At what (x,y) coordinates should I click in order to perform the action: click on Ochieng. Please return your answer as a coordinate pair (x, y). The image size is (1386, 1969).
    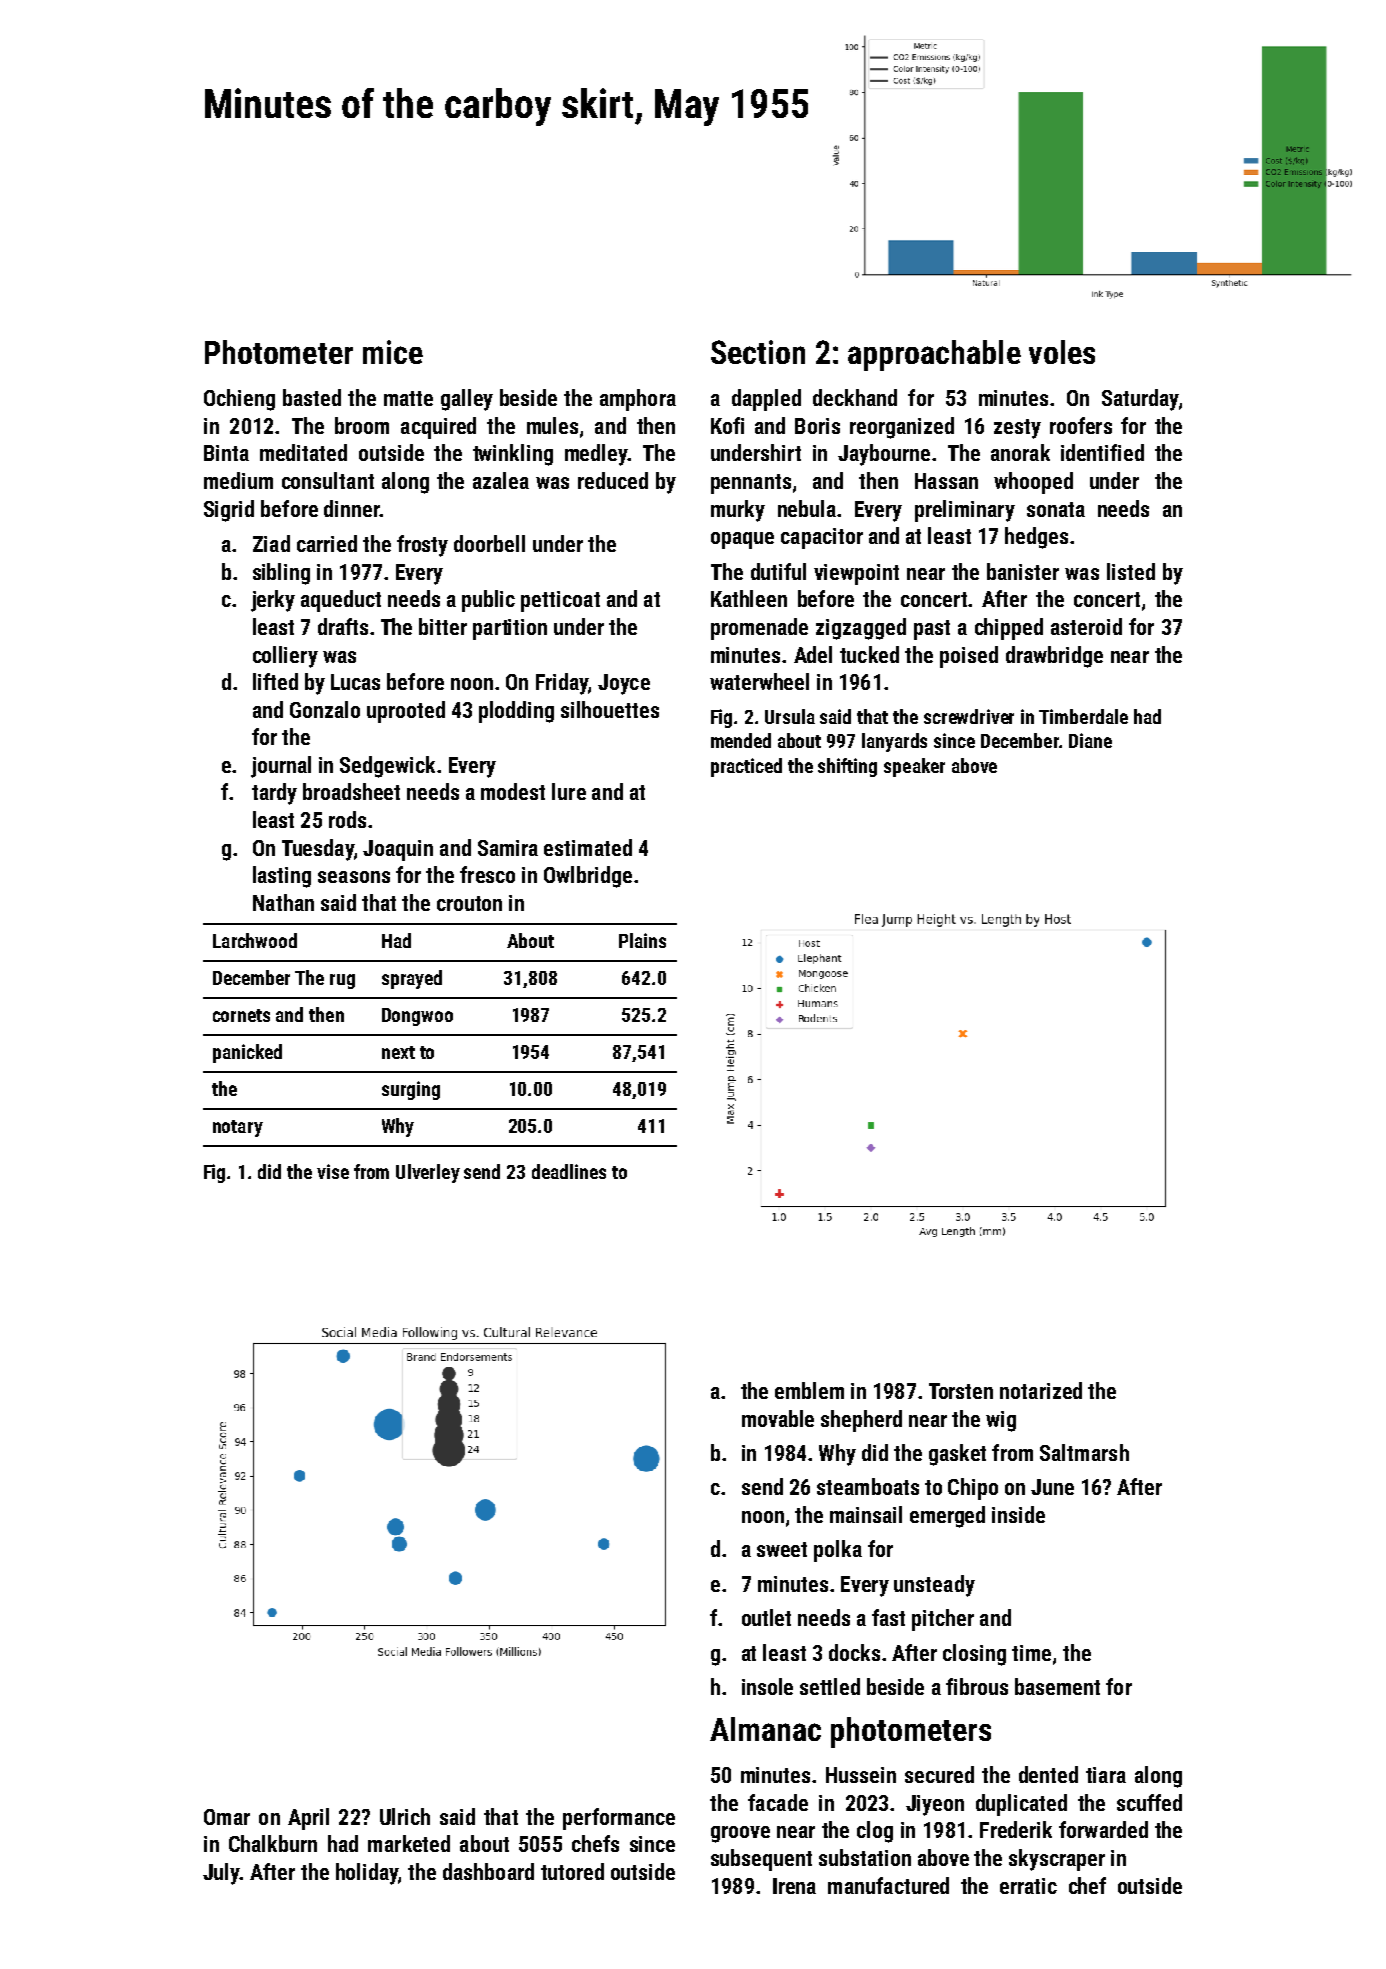
    Looking at the image, I should click on (239, 400).
